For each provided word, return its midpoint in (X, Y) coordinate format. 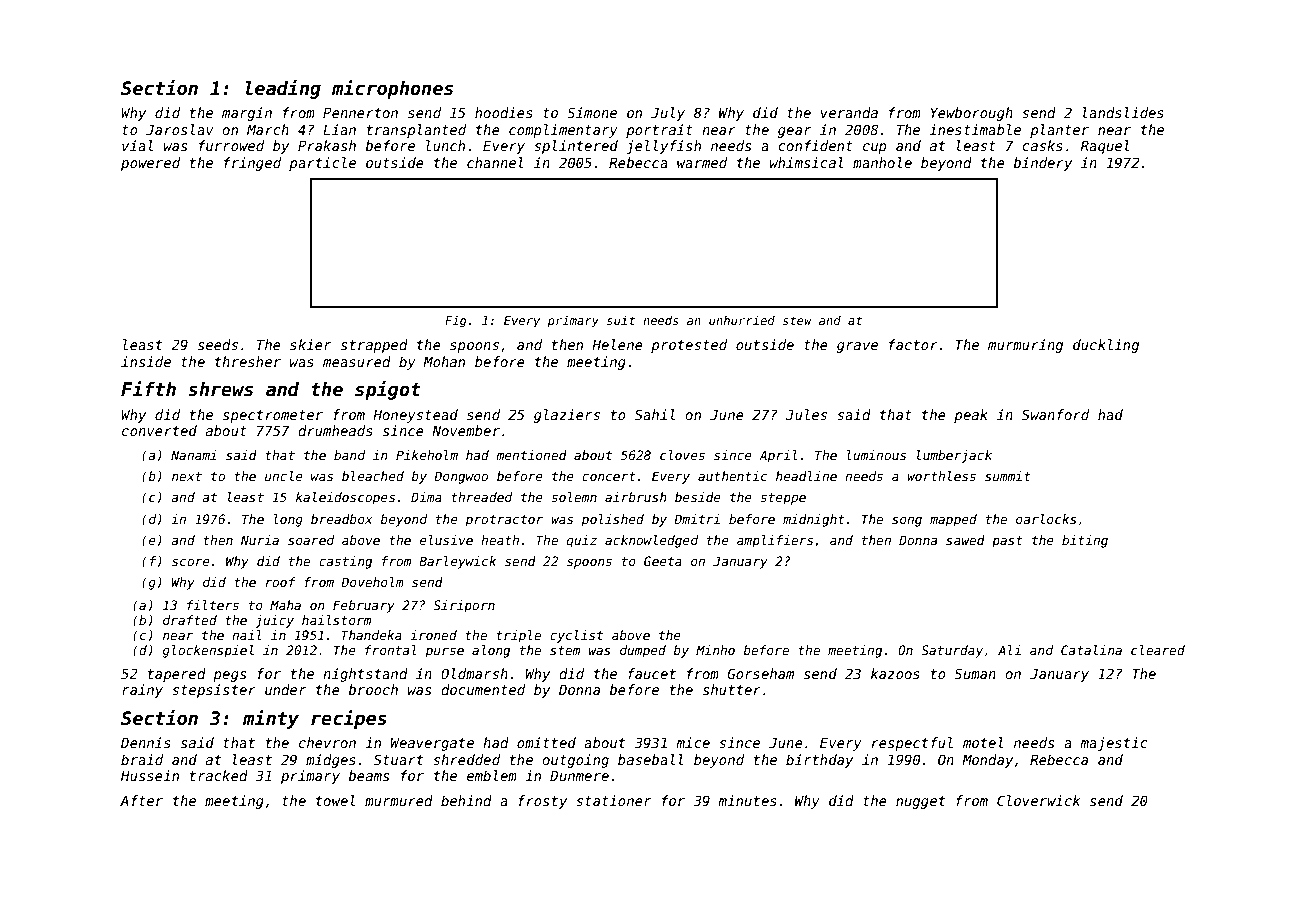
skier (310, 344)
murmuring (1025, 346)
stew (797, 320)
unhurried (742, 320)
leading (283, 89)
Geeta (663, 561)
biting (1085, 541)
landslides (1123, 112)
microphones (392, 89)
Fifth (148, 388)
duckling (1106, 346)
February (364, 606)
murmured (399, 800)
